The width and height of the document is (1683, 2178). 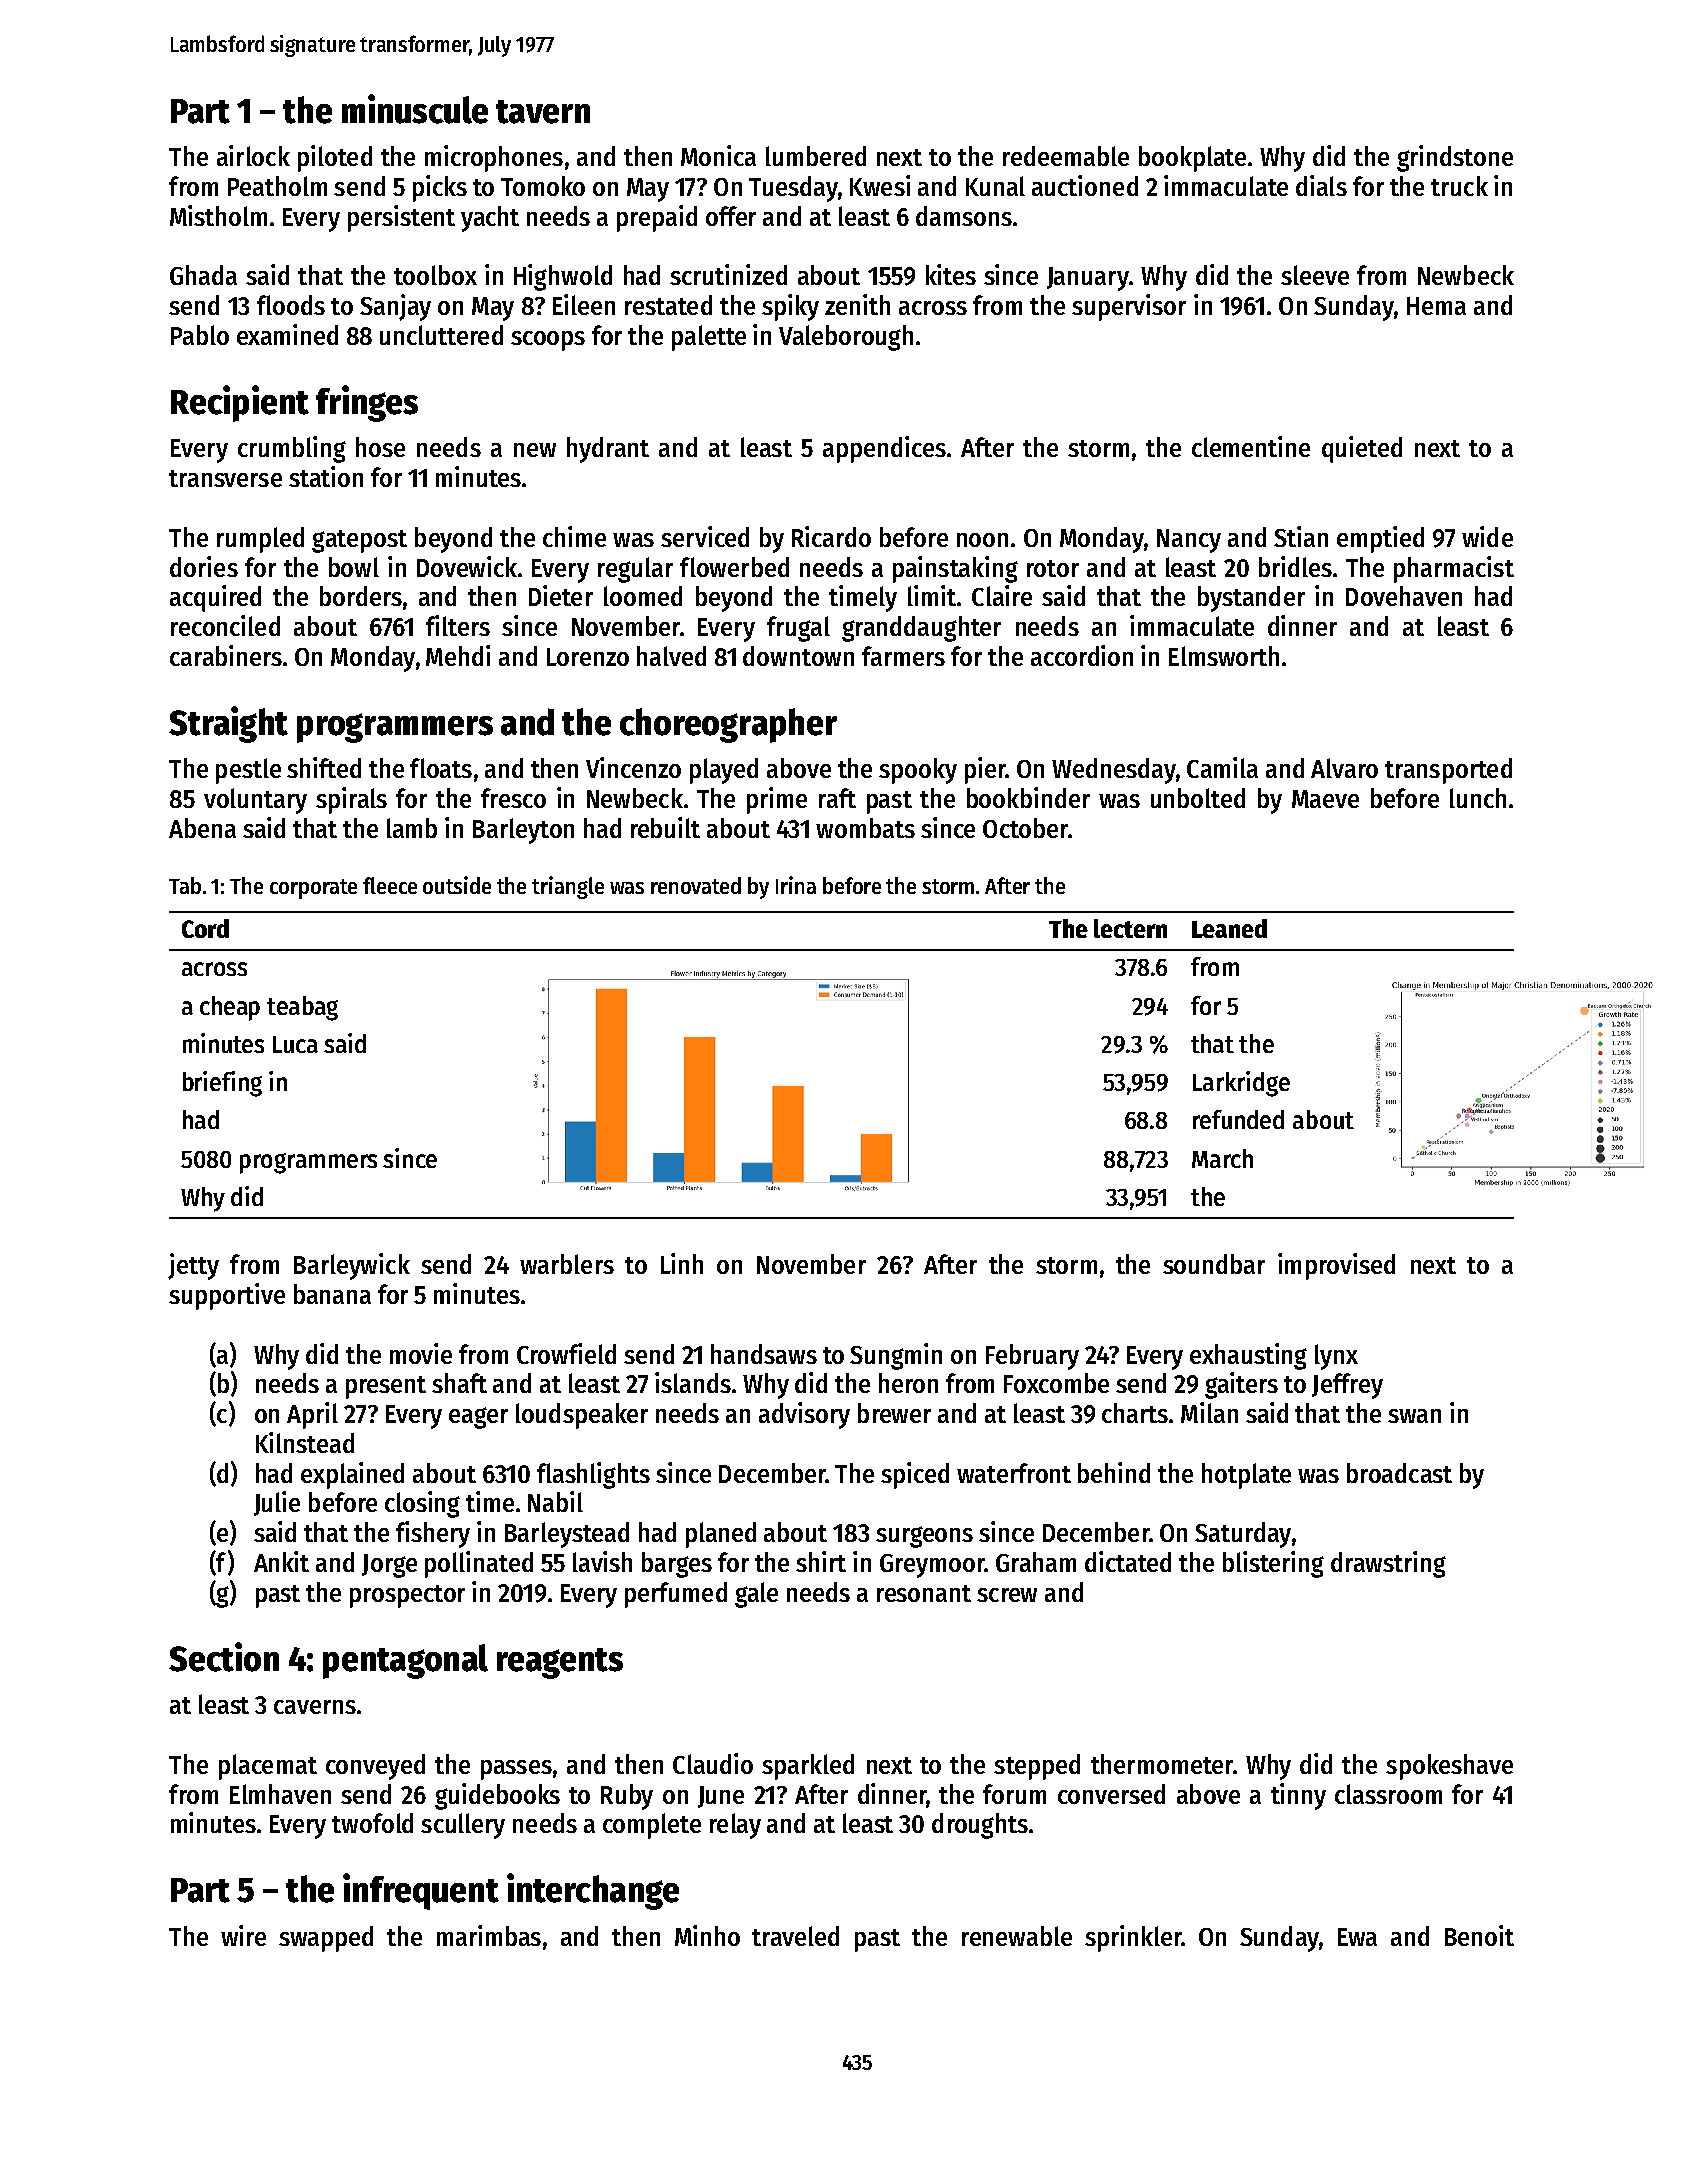 What do you see at coordinates (463, 1826) in the document?
I see `scullery` at bounding box center [463, 1826].
